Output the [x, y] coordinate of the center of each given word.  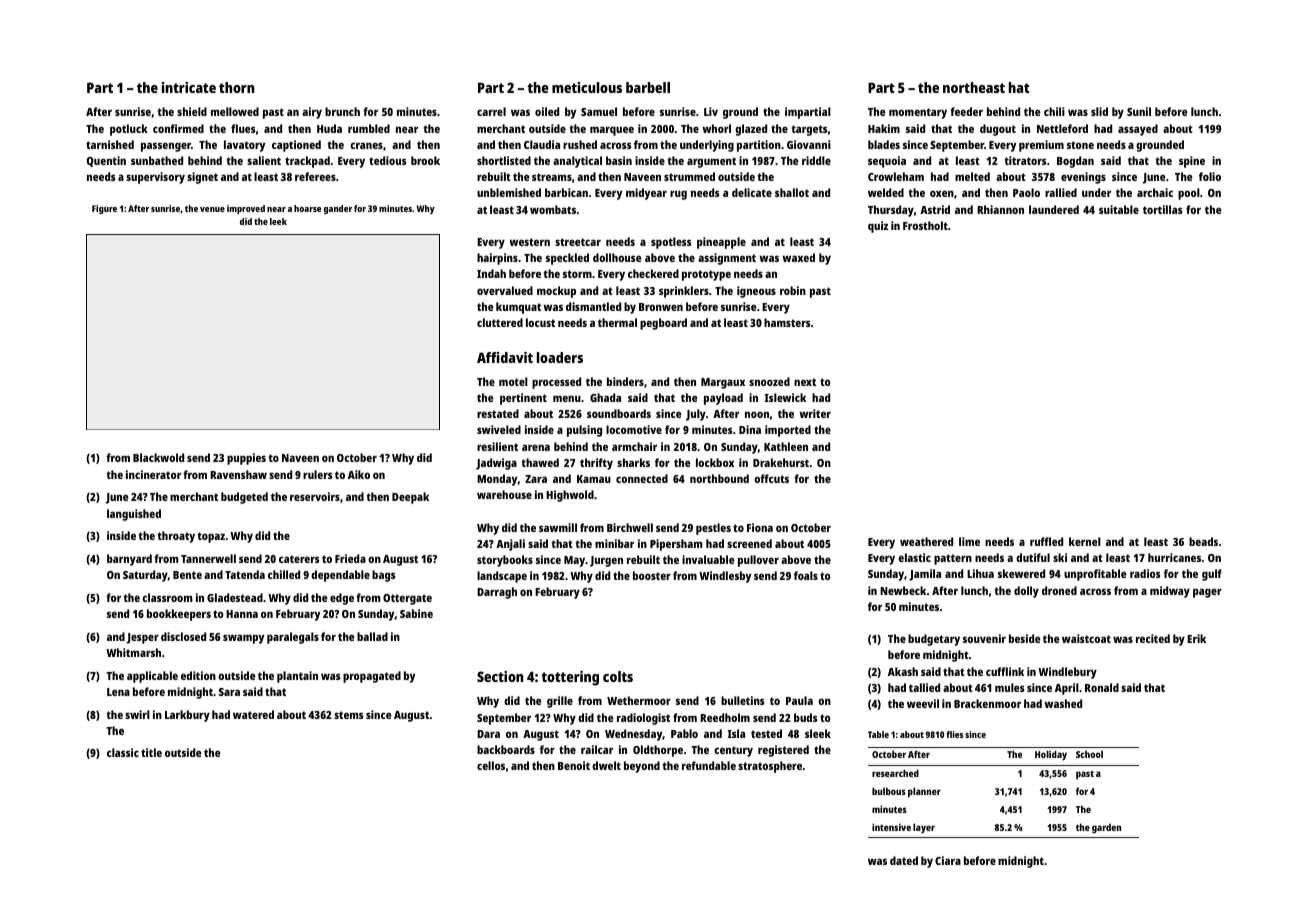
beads [1203, 541]
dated [904, 860]
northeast [974, 87]
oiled [547, 111]
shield [192, 111]
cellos [491, 765]
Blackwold [158, 457]
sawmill [558, 527]
